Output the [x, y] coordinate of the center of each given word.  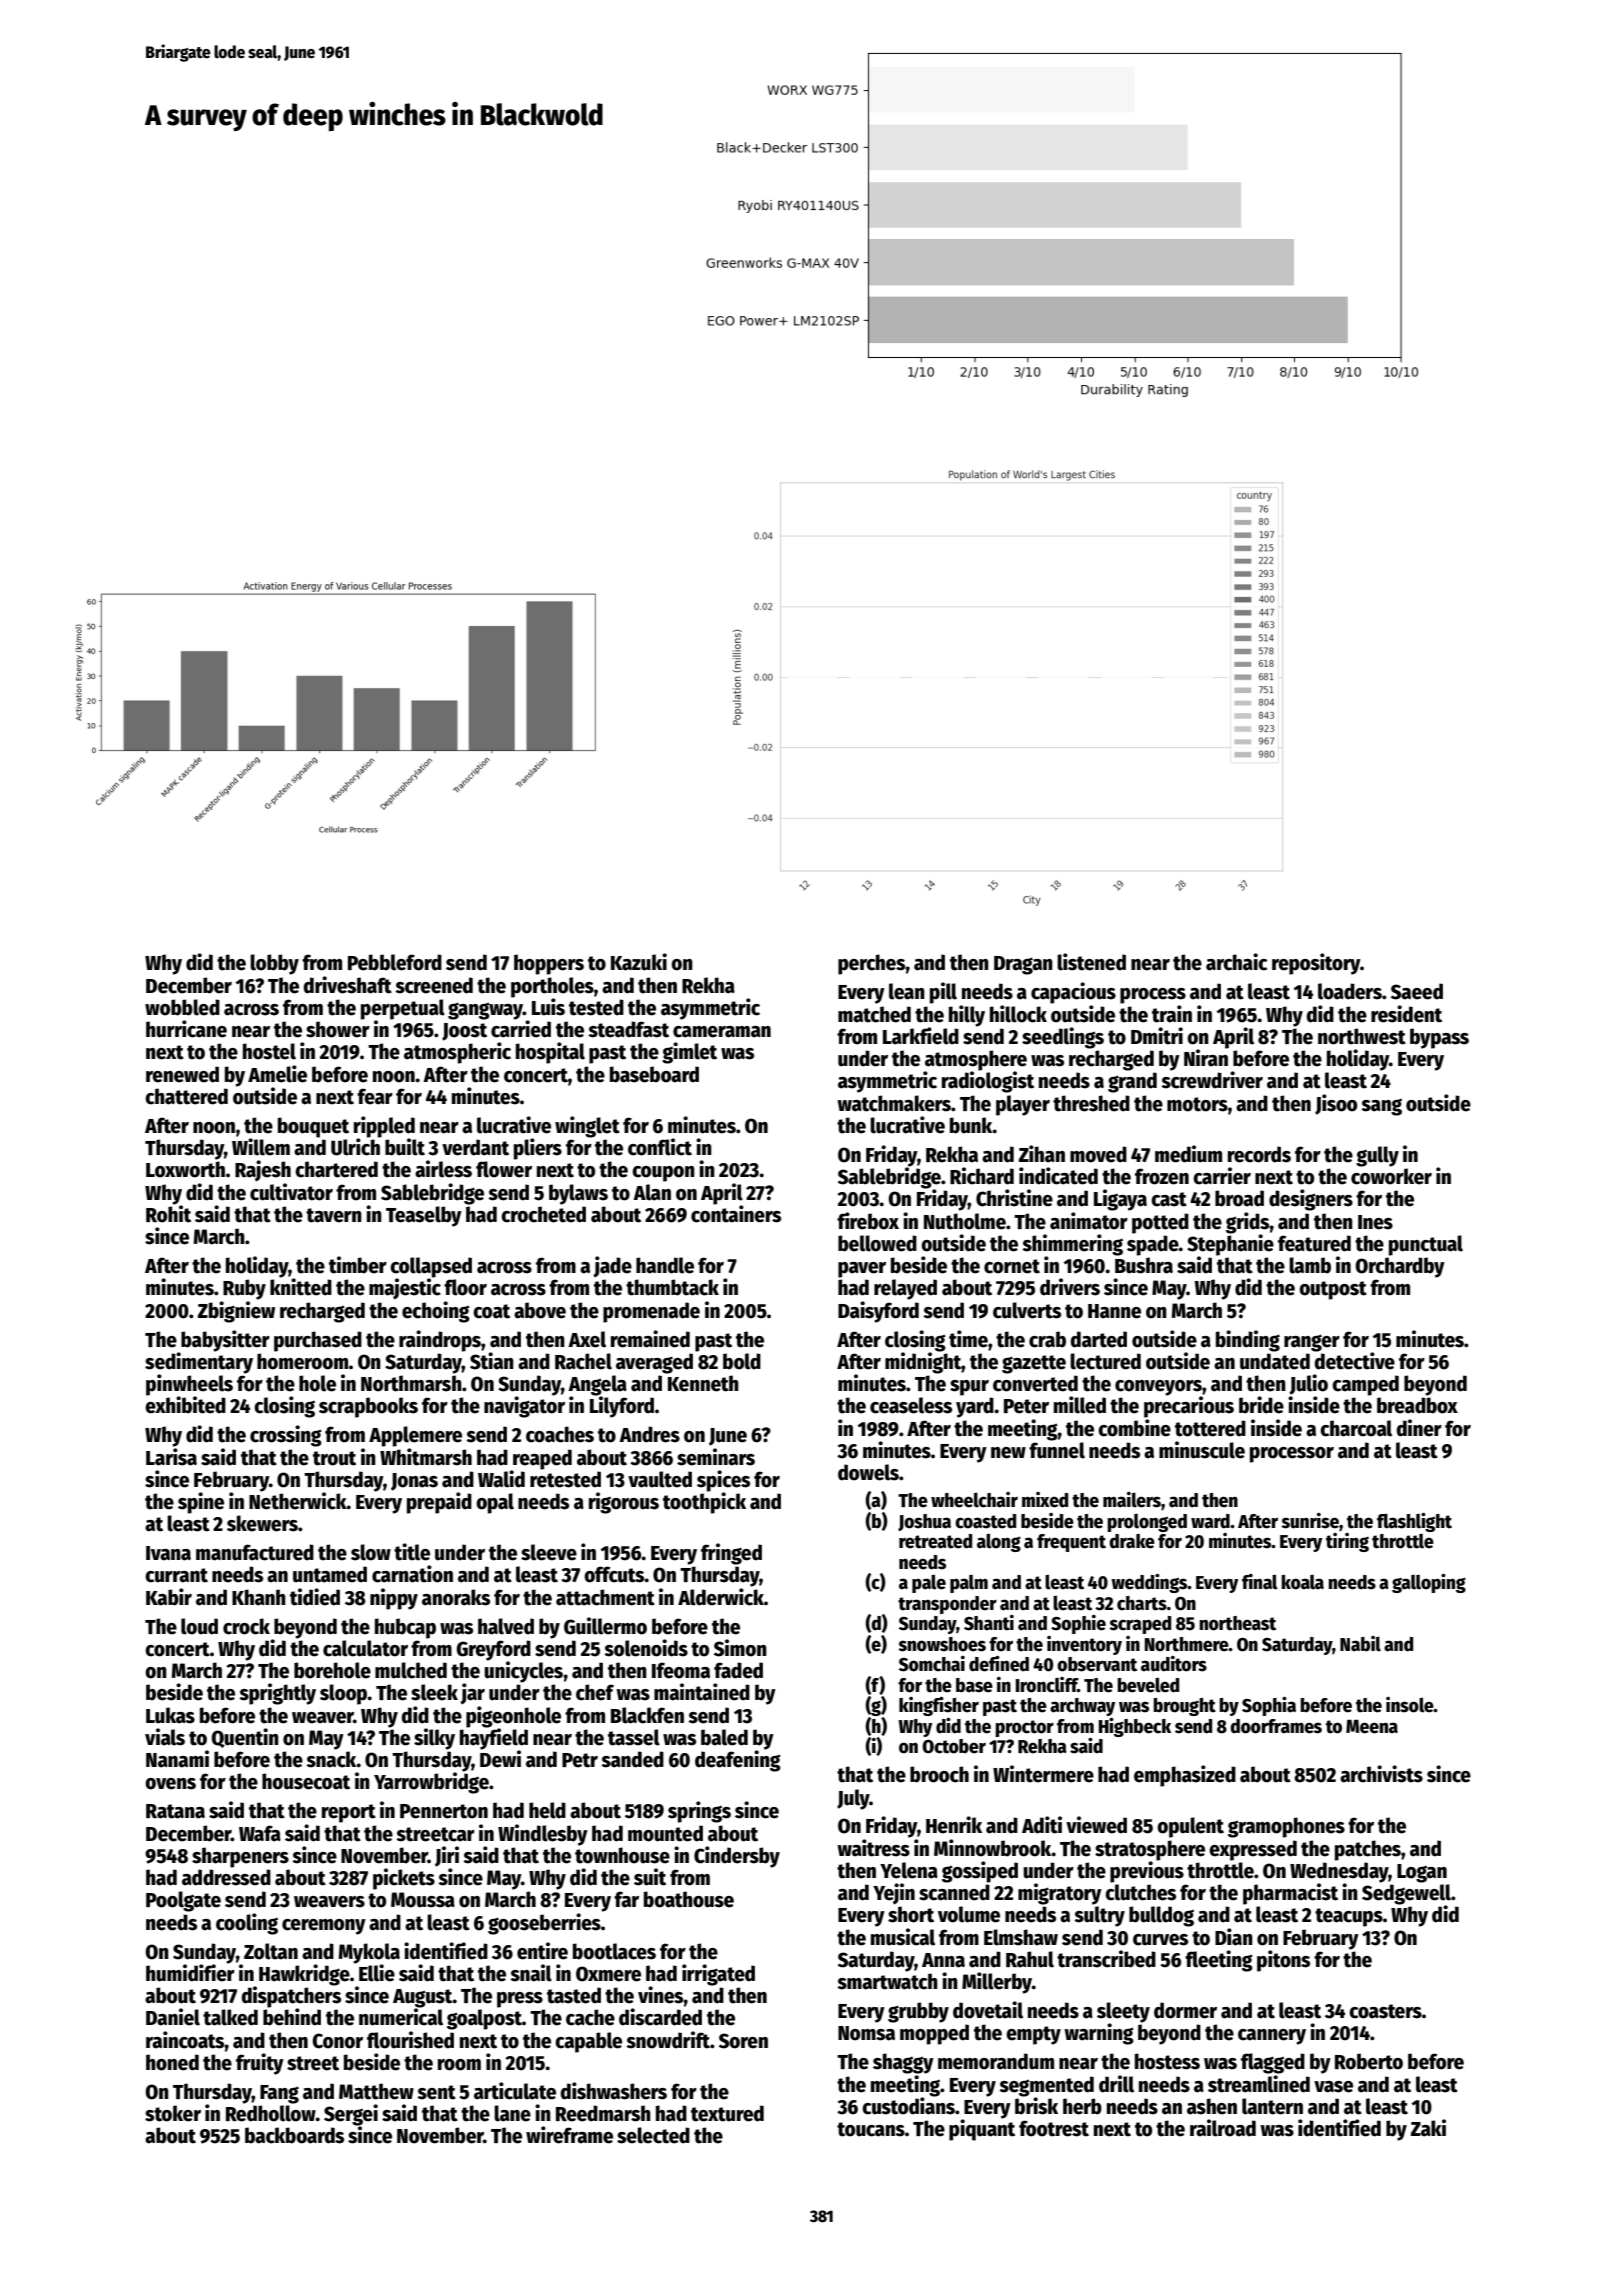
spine [201, 1503]
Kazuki [639, 962]
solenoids [646, 1648]
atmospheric [457, 1053]
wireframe [569, 2135]
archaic [1236, 962]
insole [1410, 1705]
